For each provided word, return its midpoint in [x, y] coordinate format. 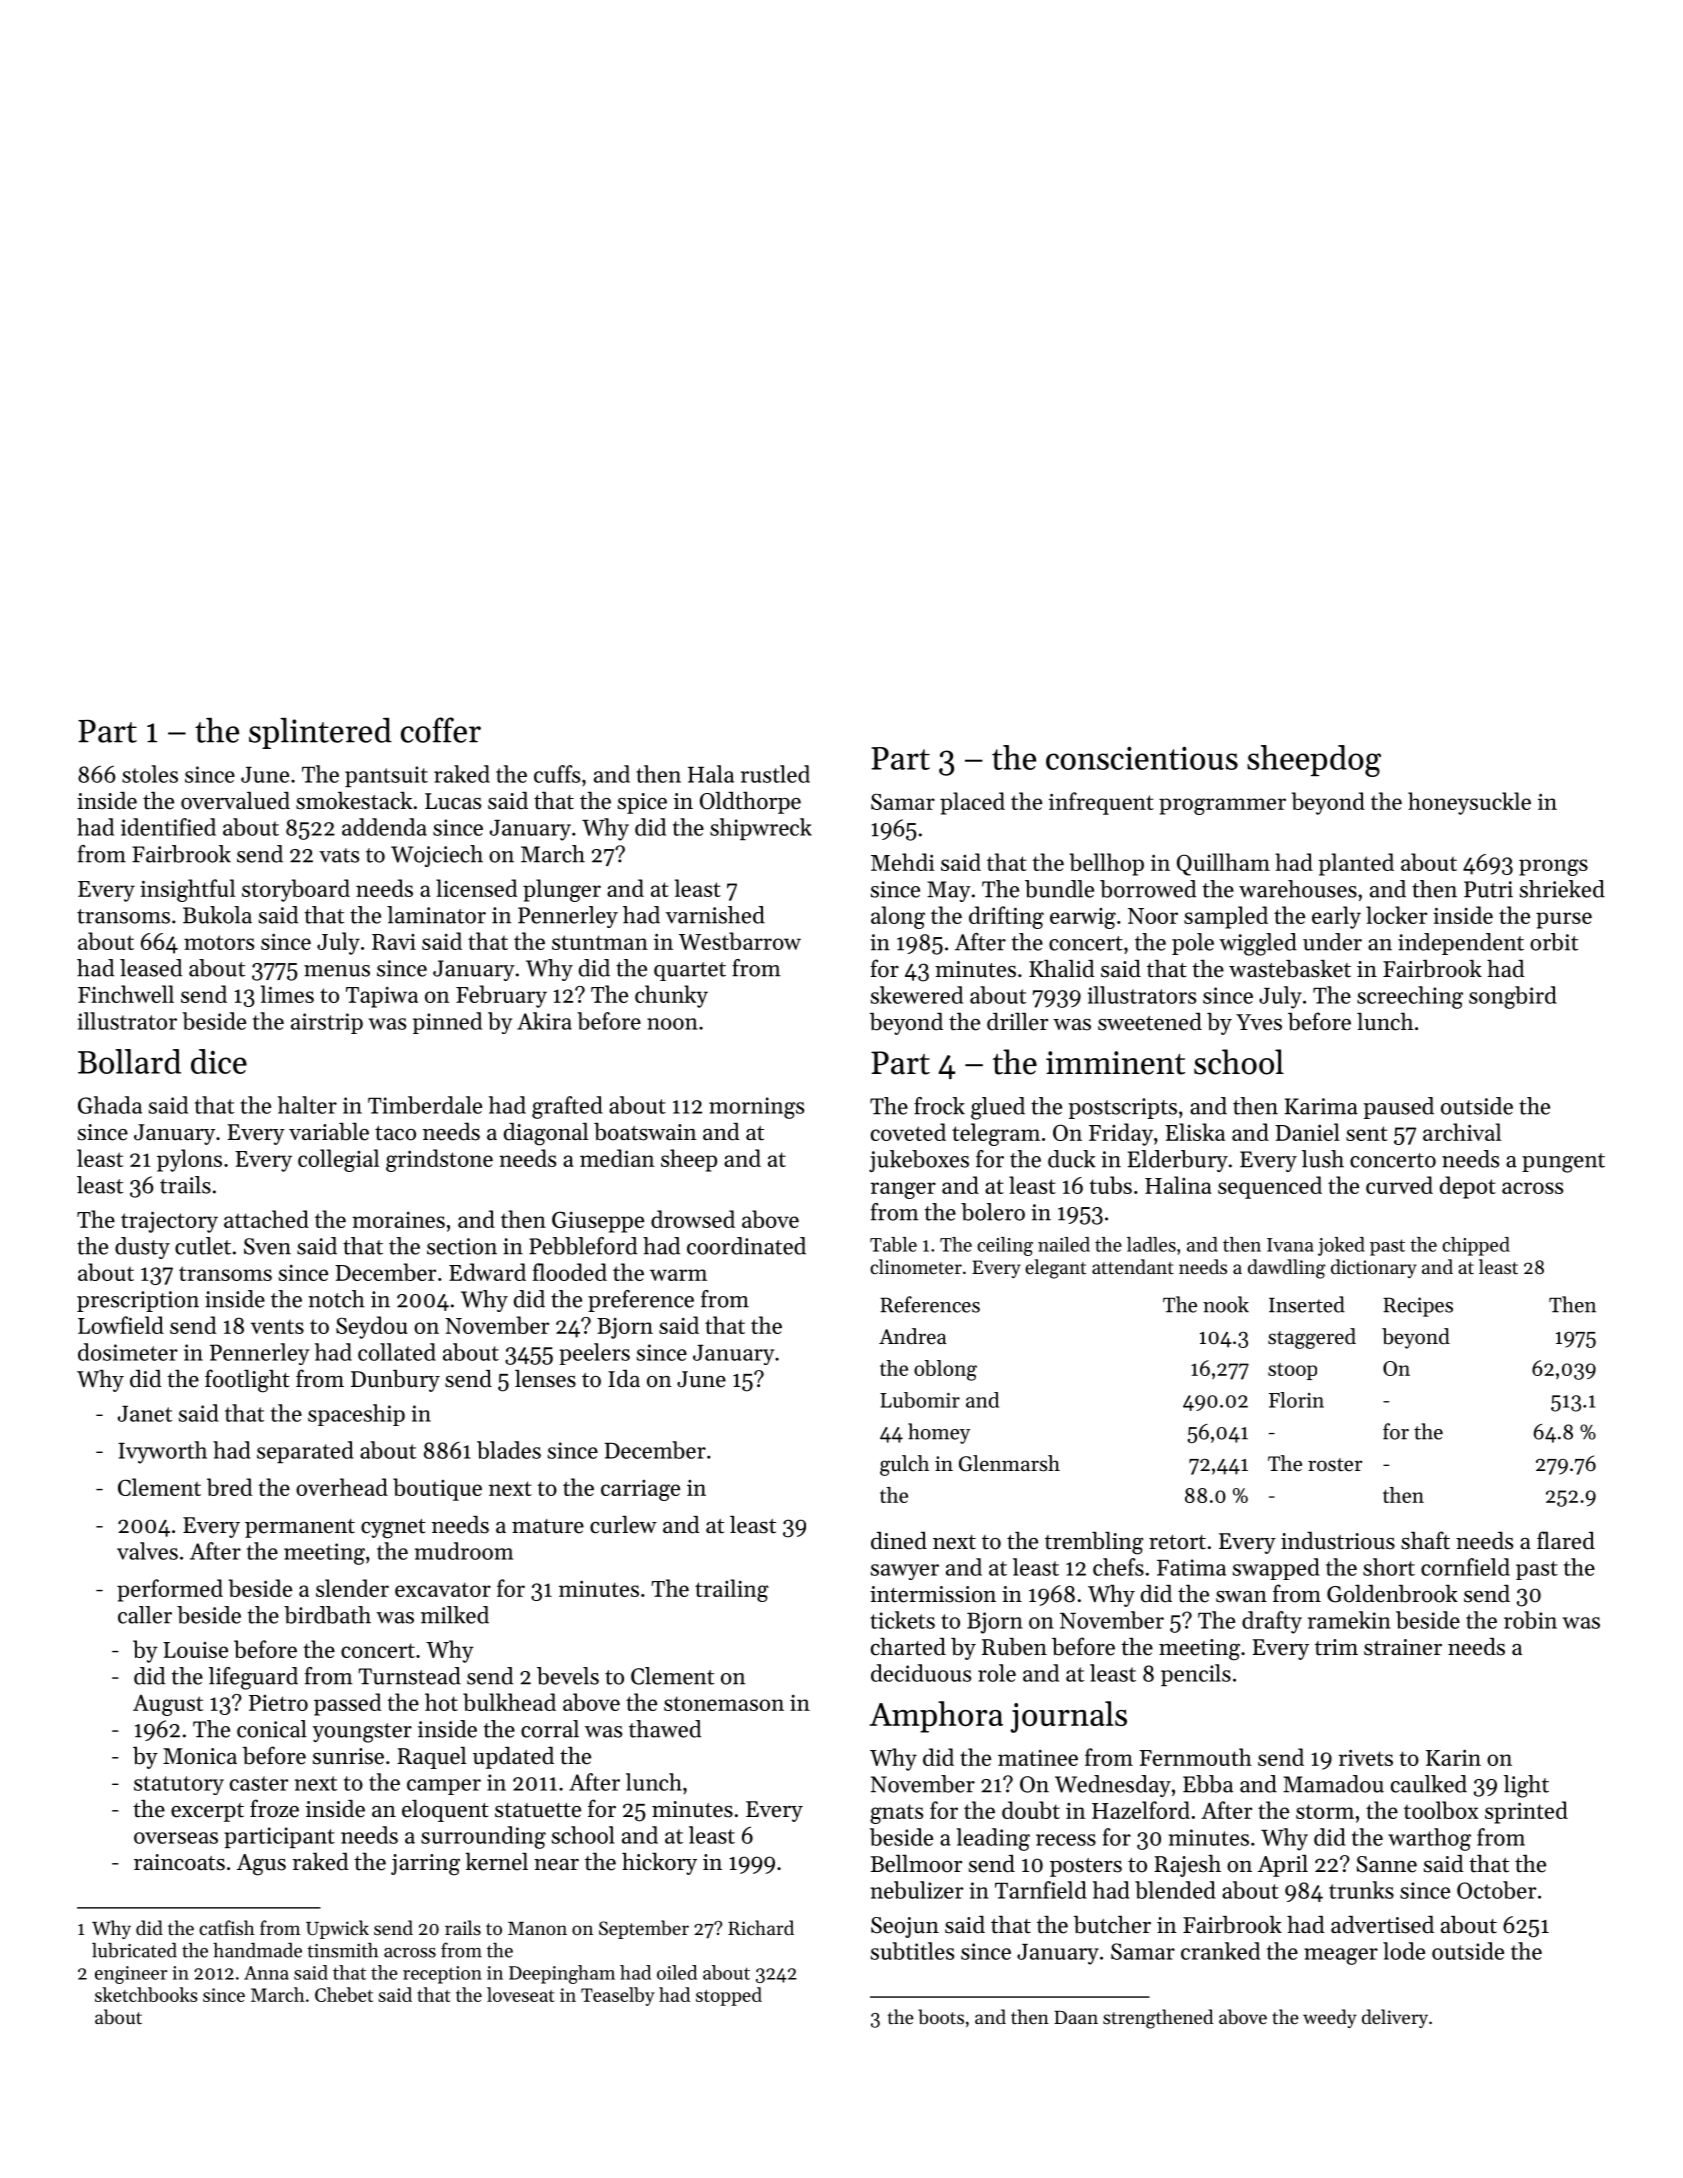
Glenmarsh [1009, 1463]
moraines [398, 1220]
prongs [1553, 867]
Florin [1296, 1400]
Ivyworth [162, 1452]
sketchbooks [146, 1994]
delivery [1395, 2018]
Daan [1076, 2017]
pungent [1563, 1163]
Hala [711, 774]
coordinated [746, 1246]
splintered [320, 733]
